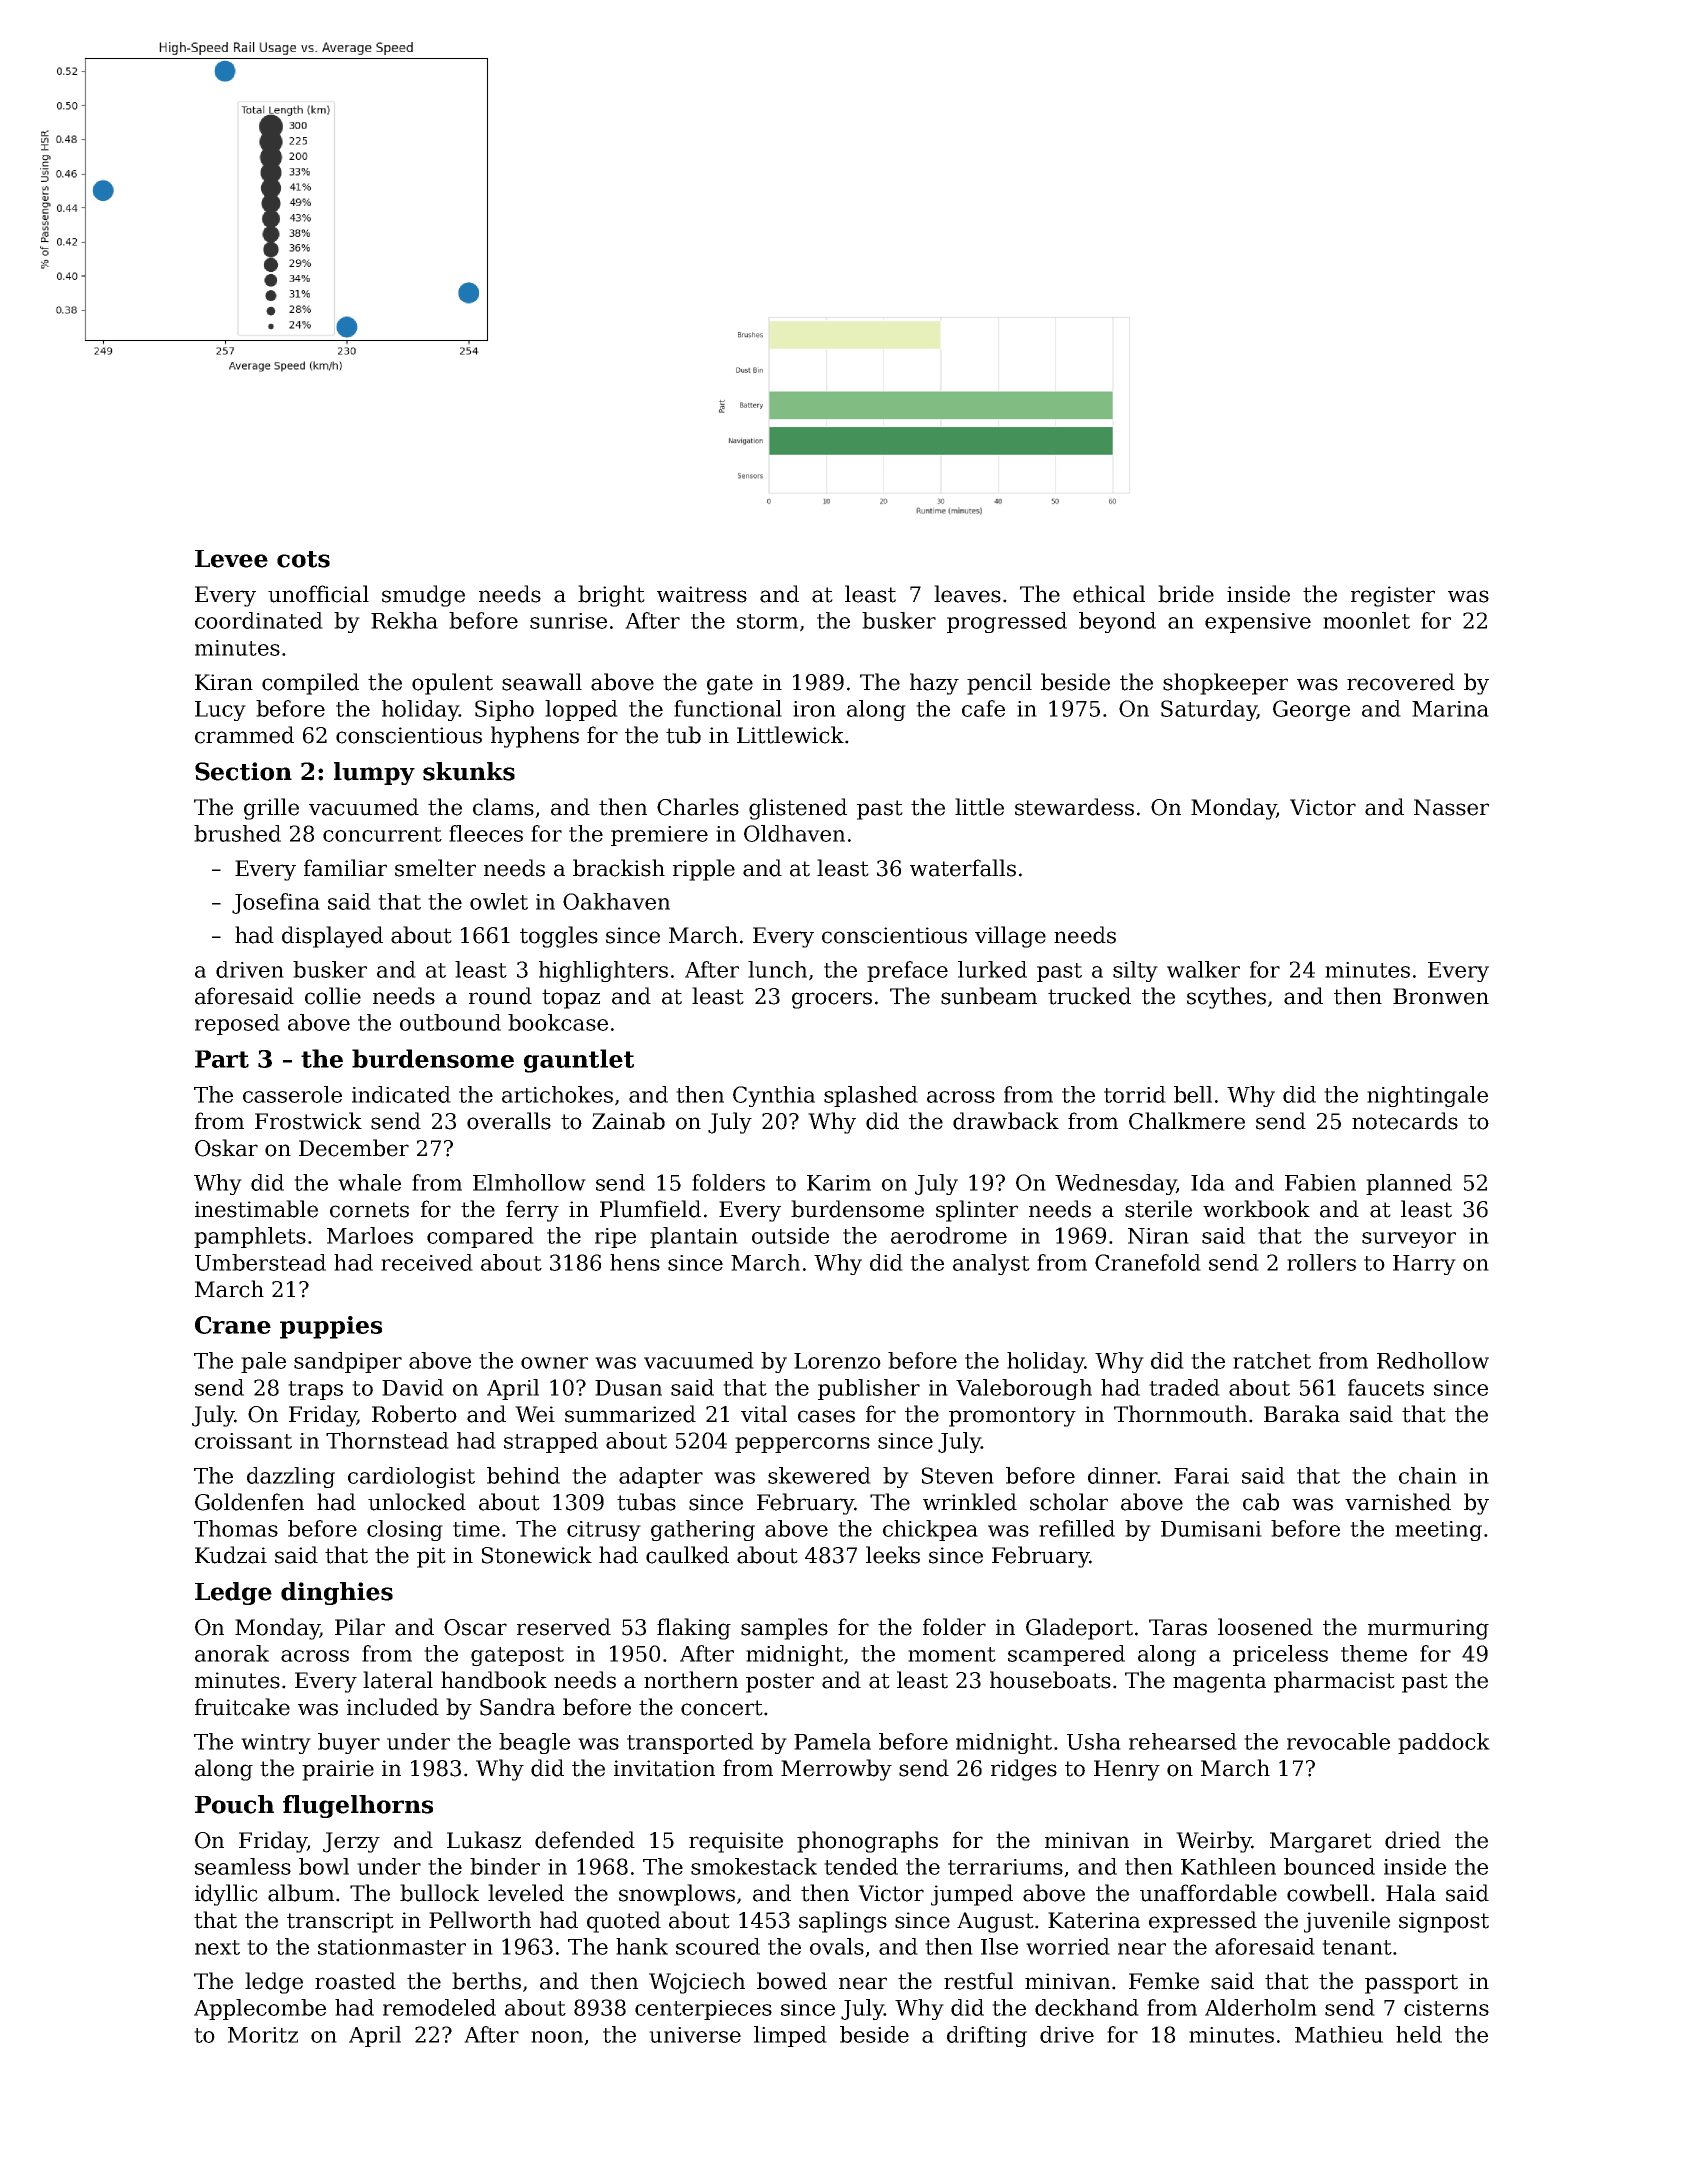 The height and width of the screenshot is (2178, 1683). I want to click on surveyor, so click(1409, 1240).
